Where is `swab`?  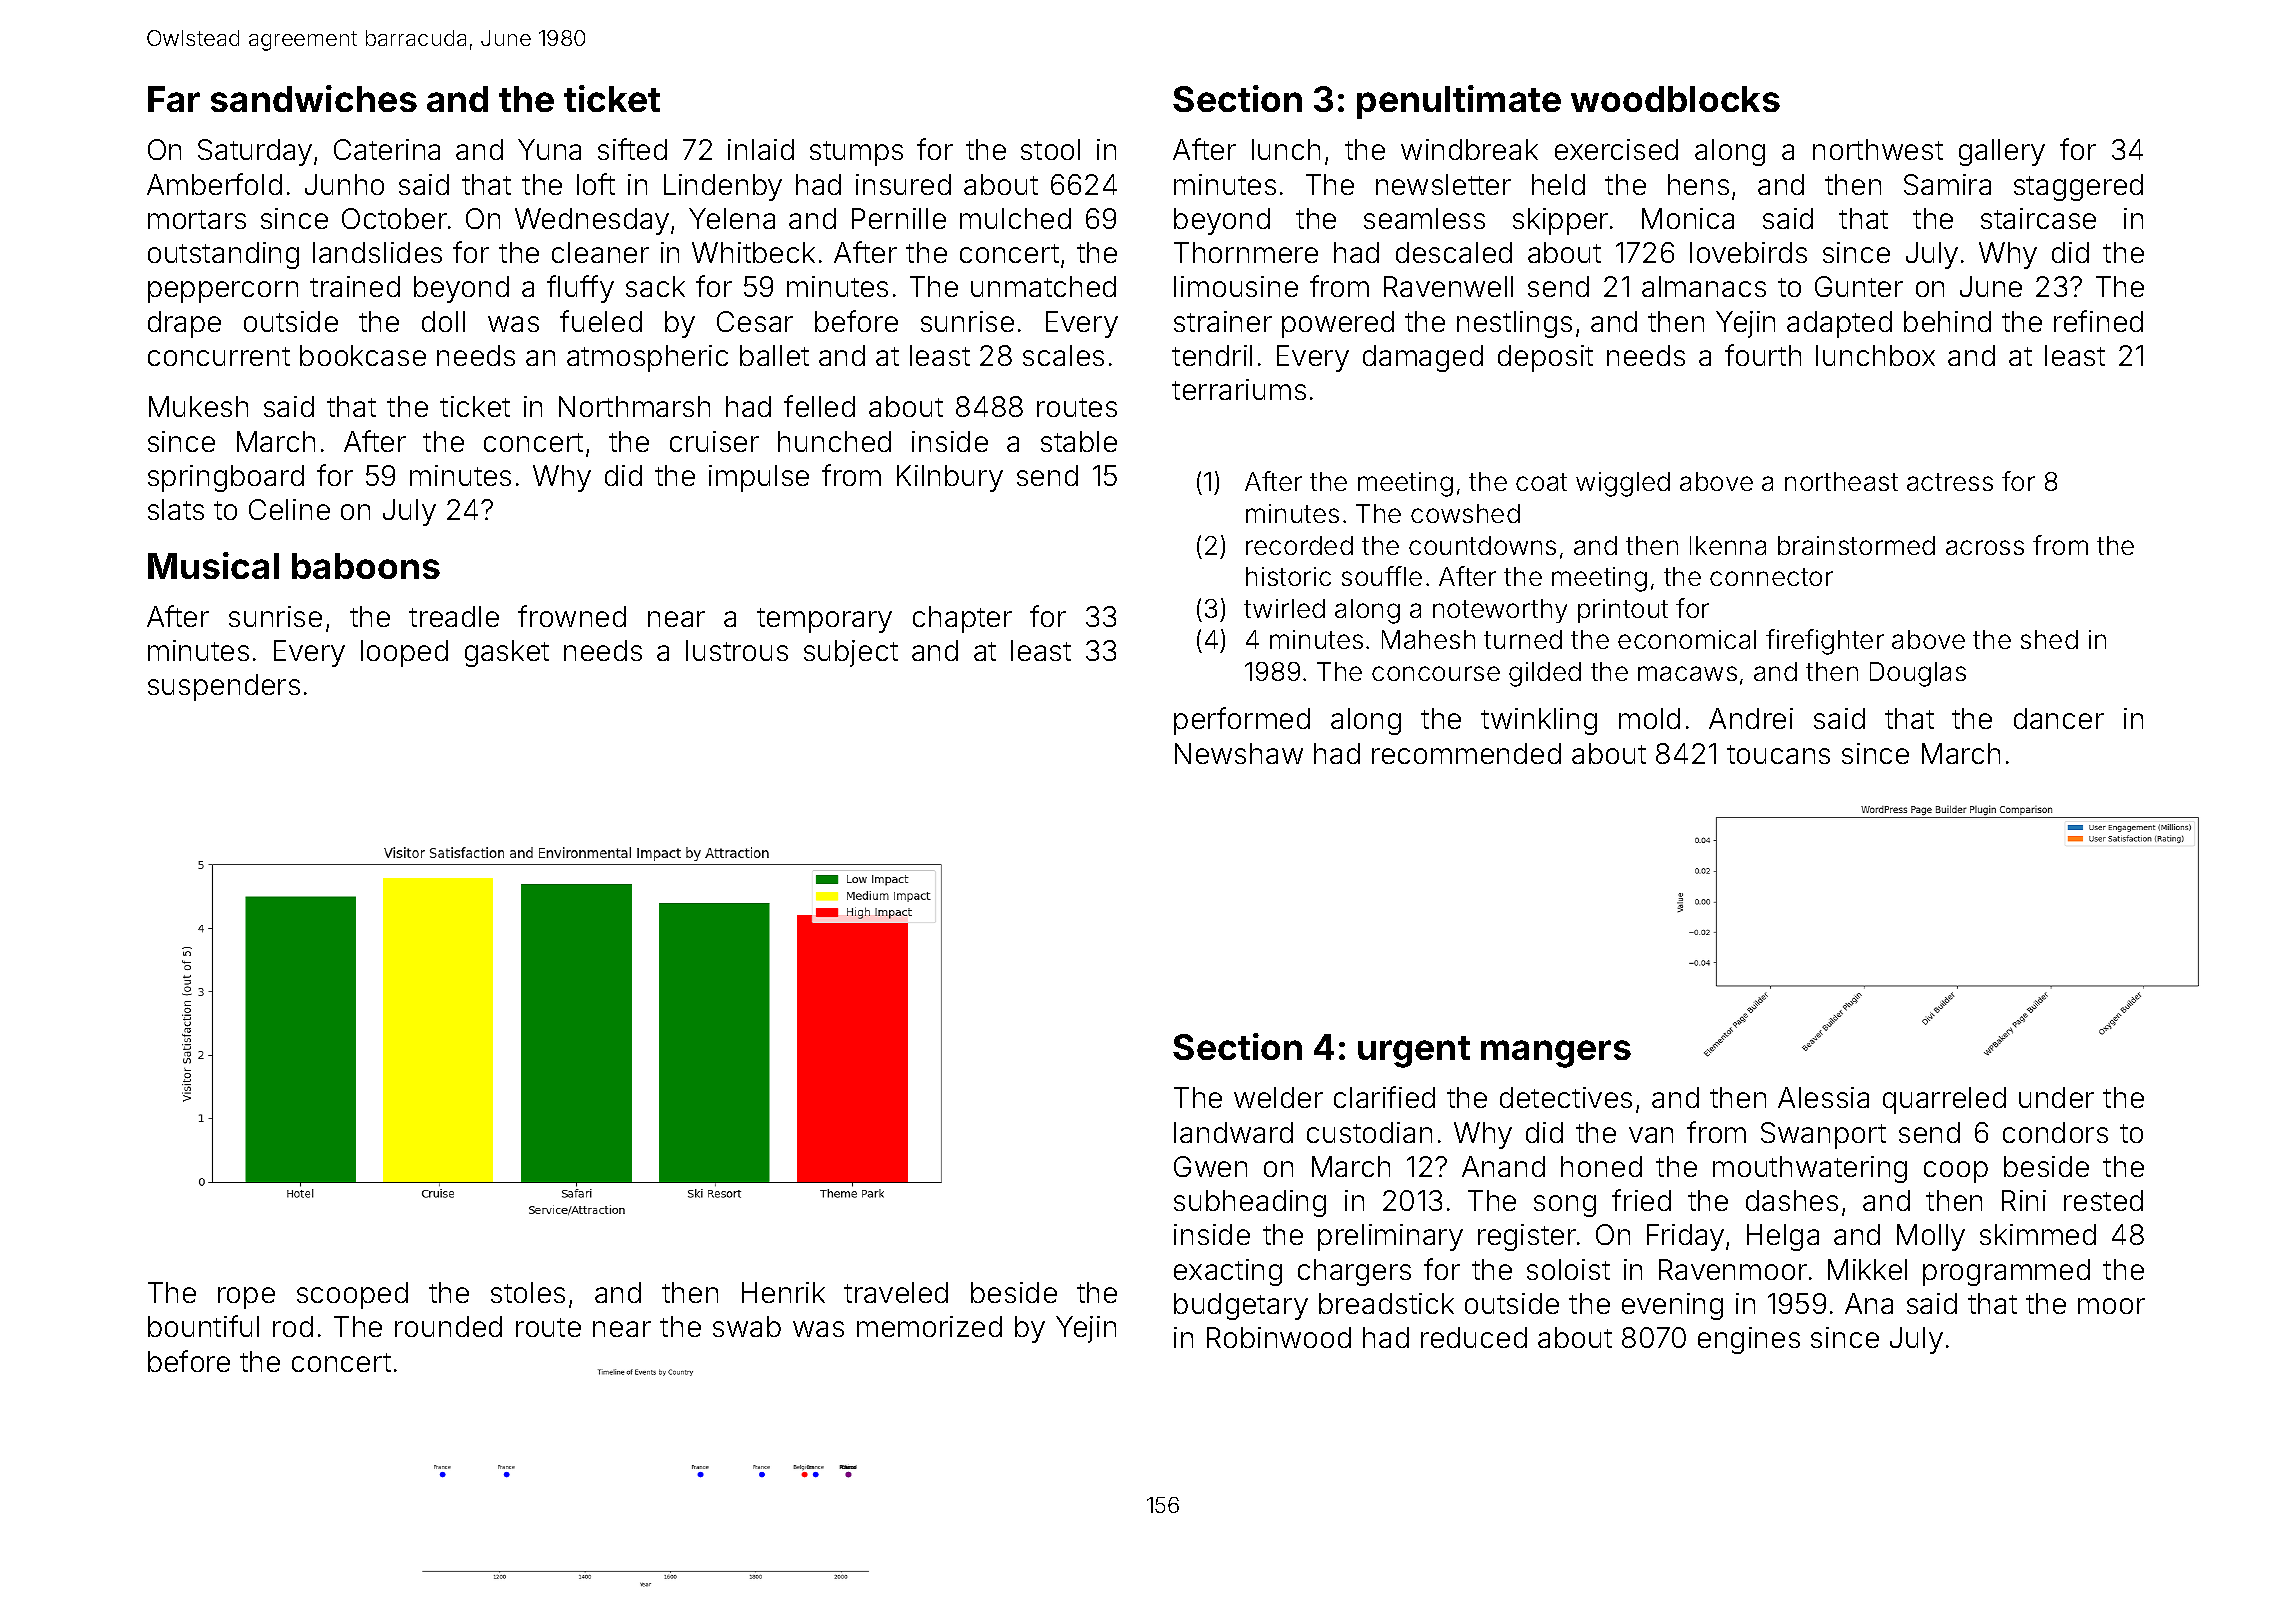
swab is located at coordinates (747, 1326).
